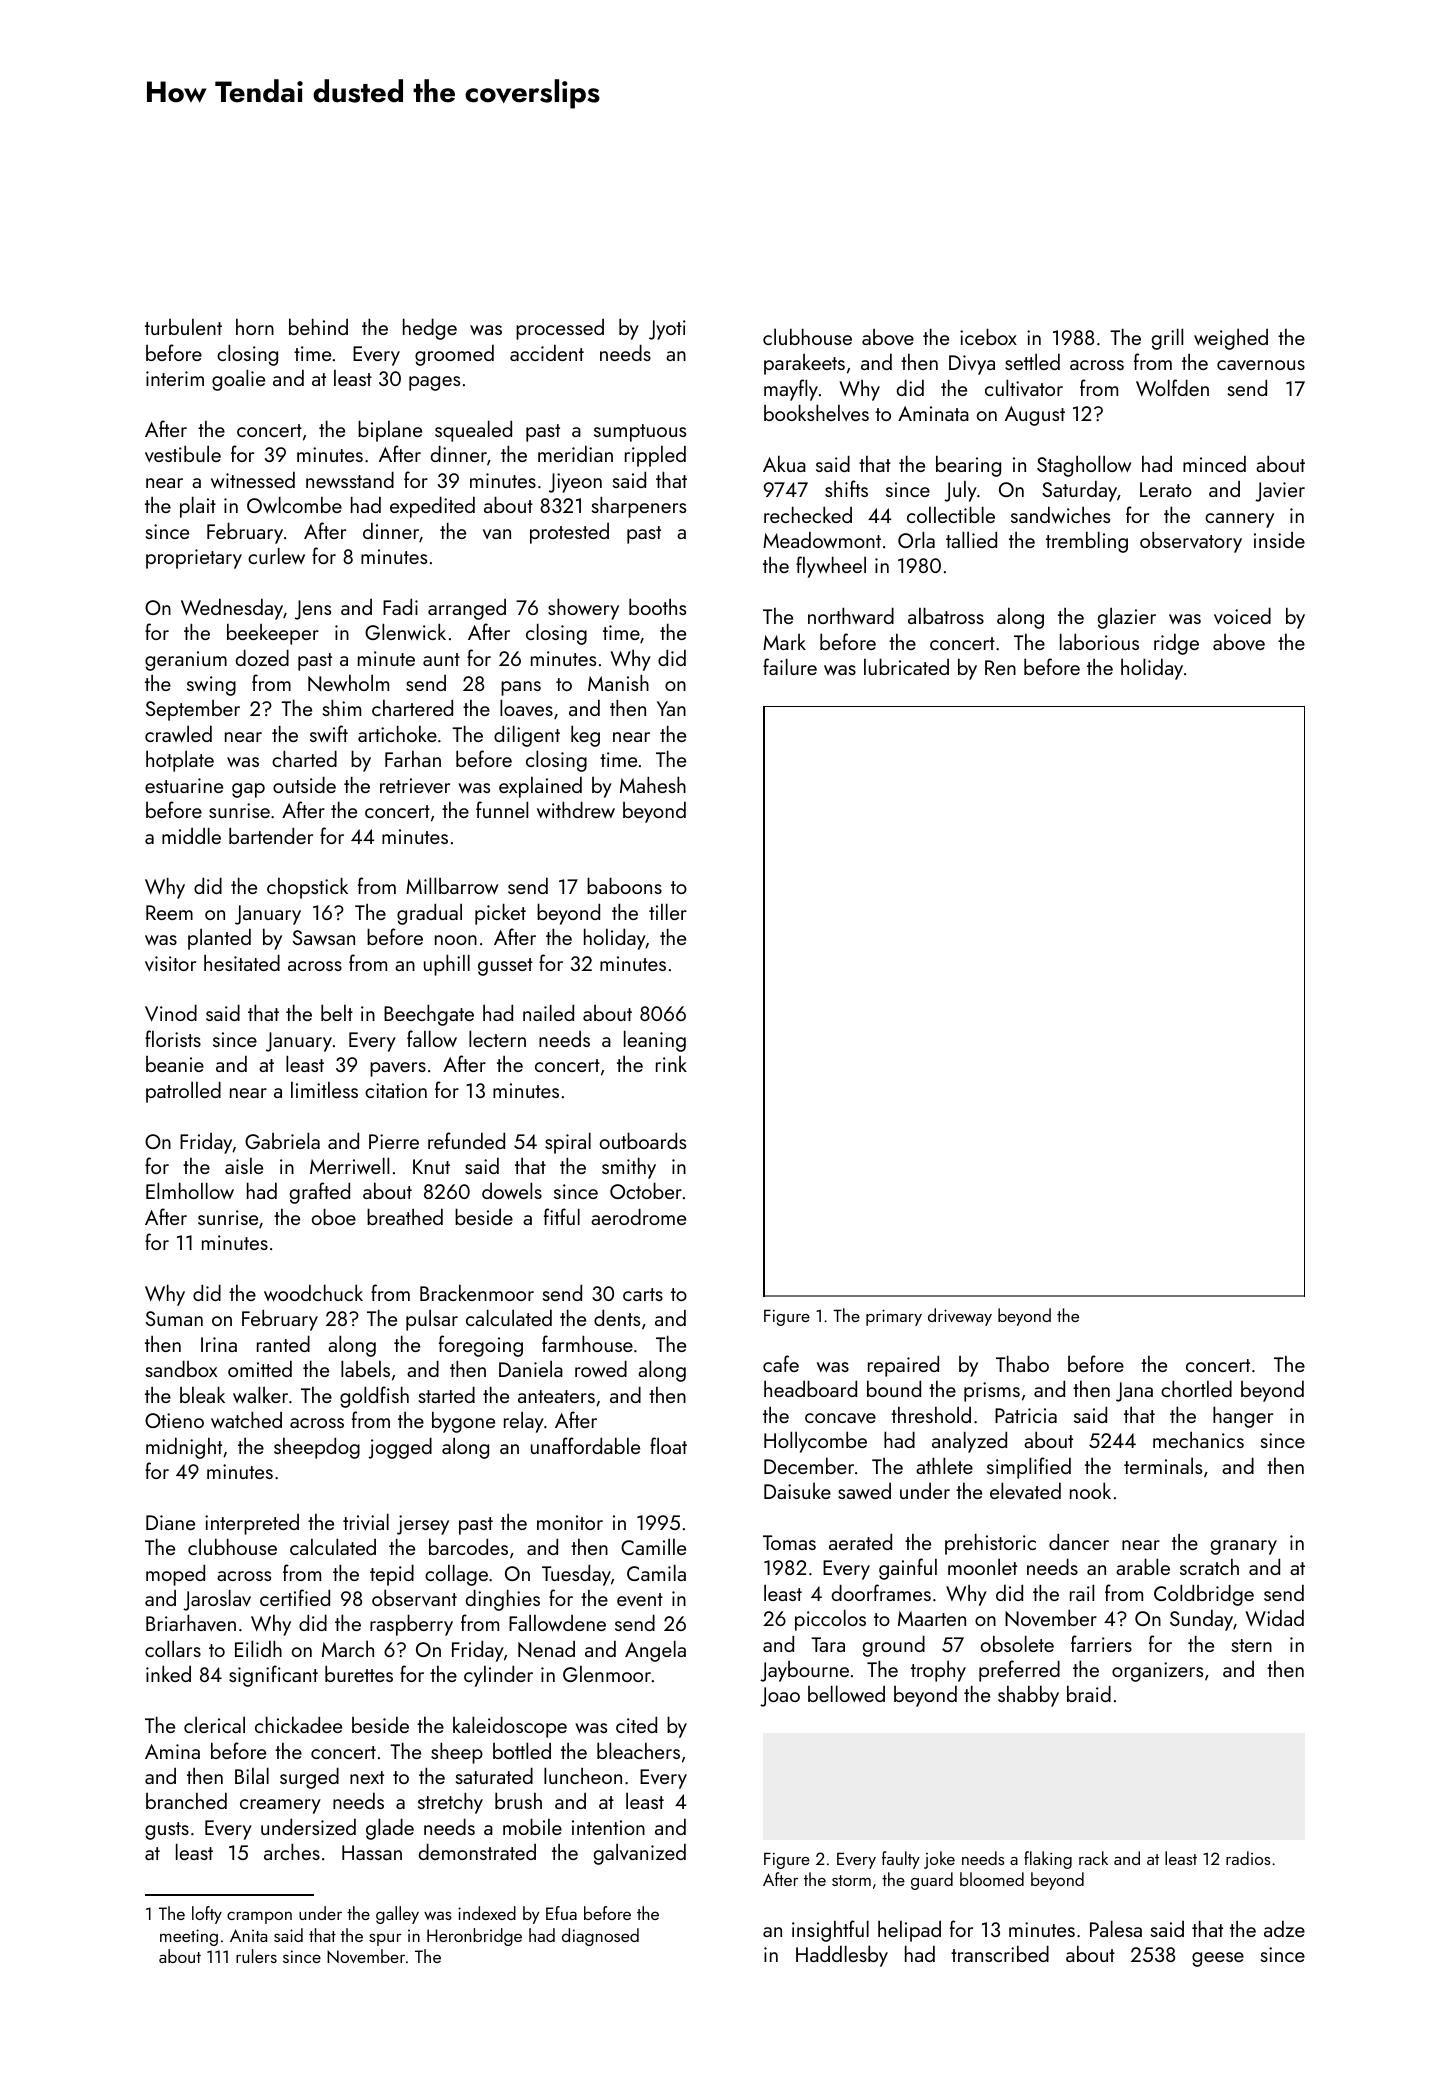 This document has height=2100, width=1450. What do you see at coordinates (671, 1064) in the document?
I see `rink` at bounding box center [671, 1064].
